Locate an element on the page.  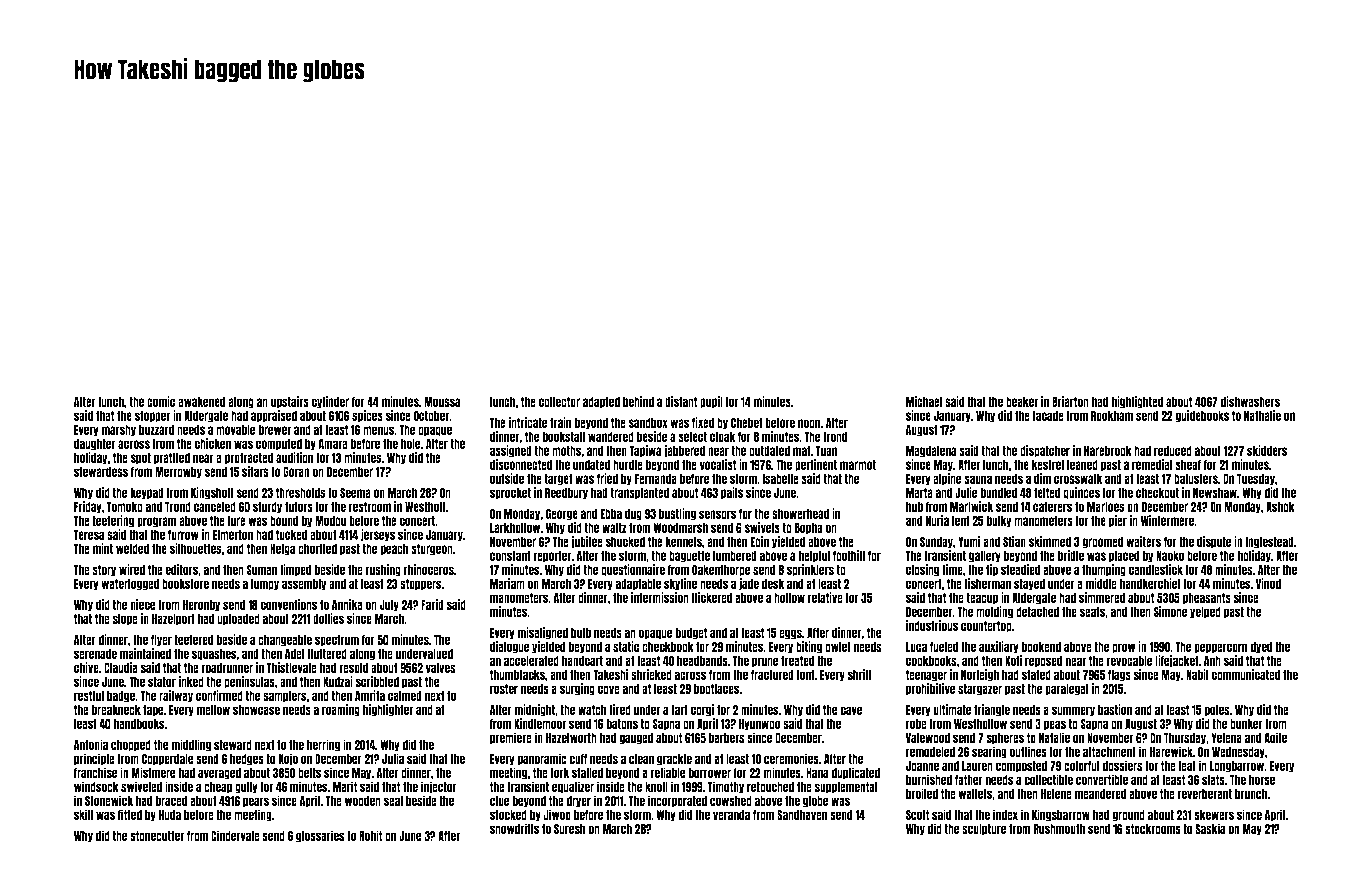
spheres is located at coordinates (1005, 739).
